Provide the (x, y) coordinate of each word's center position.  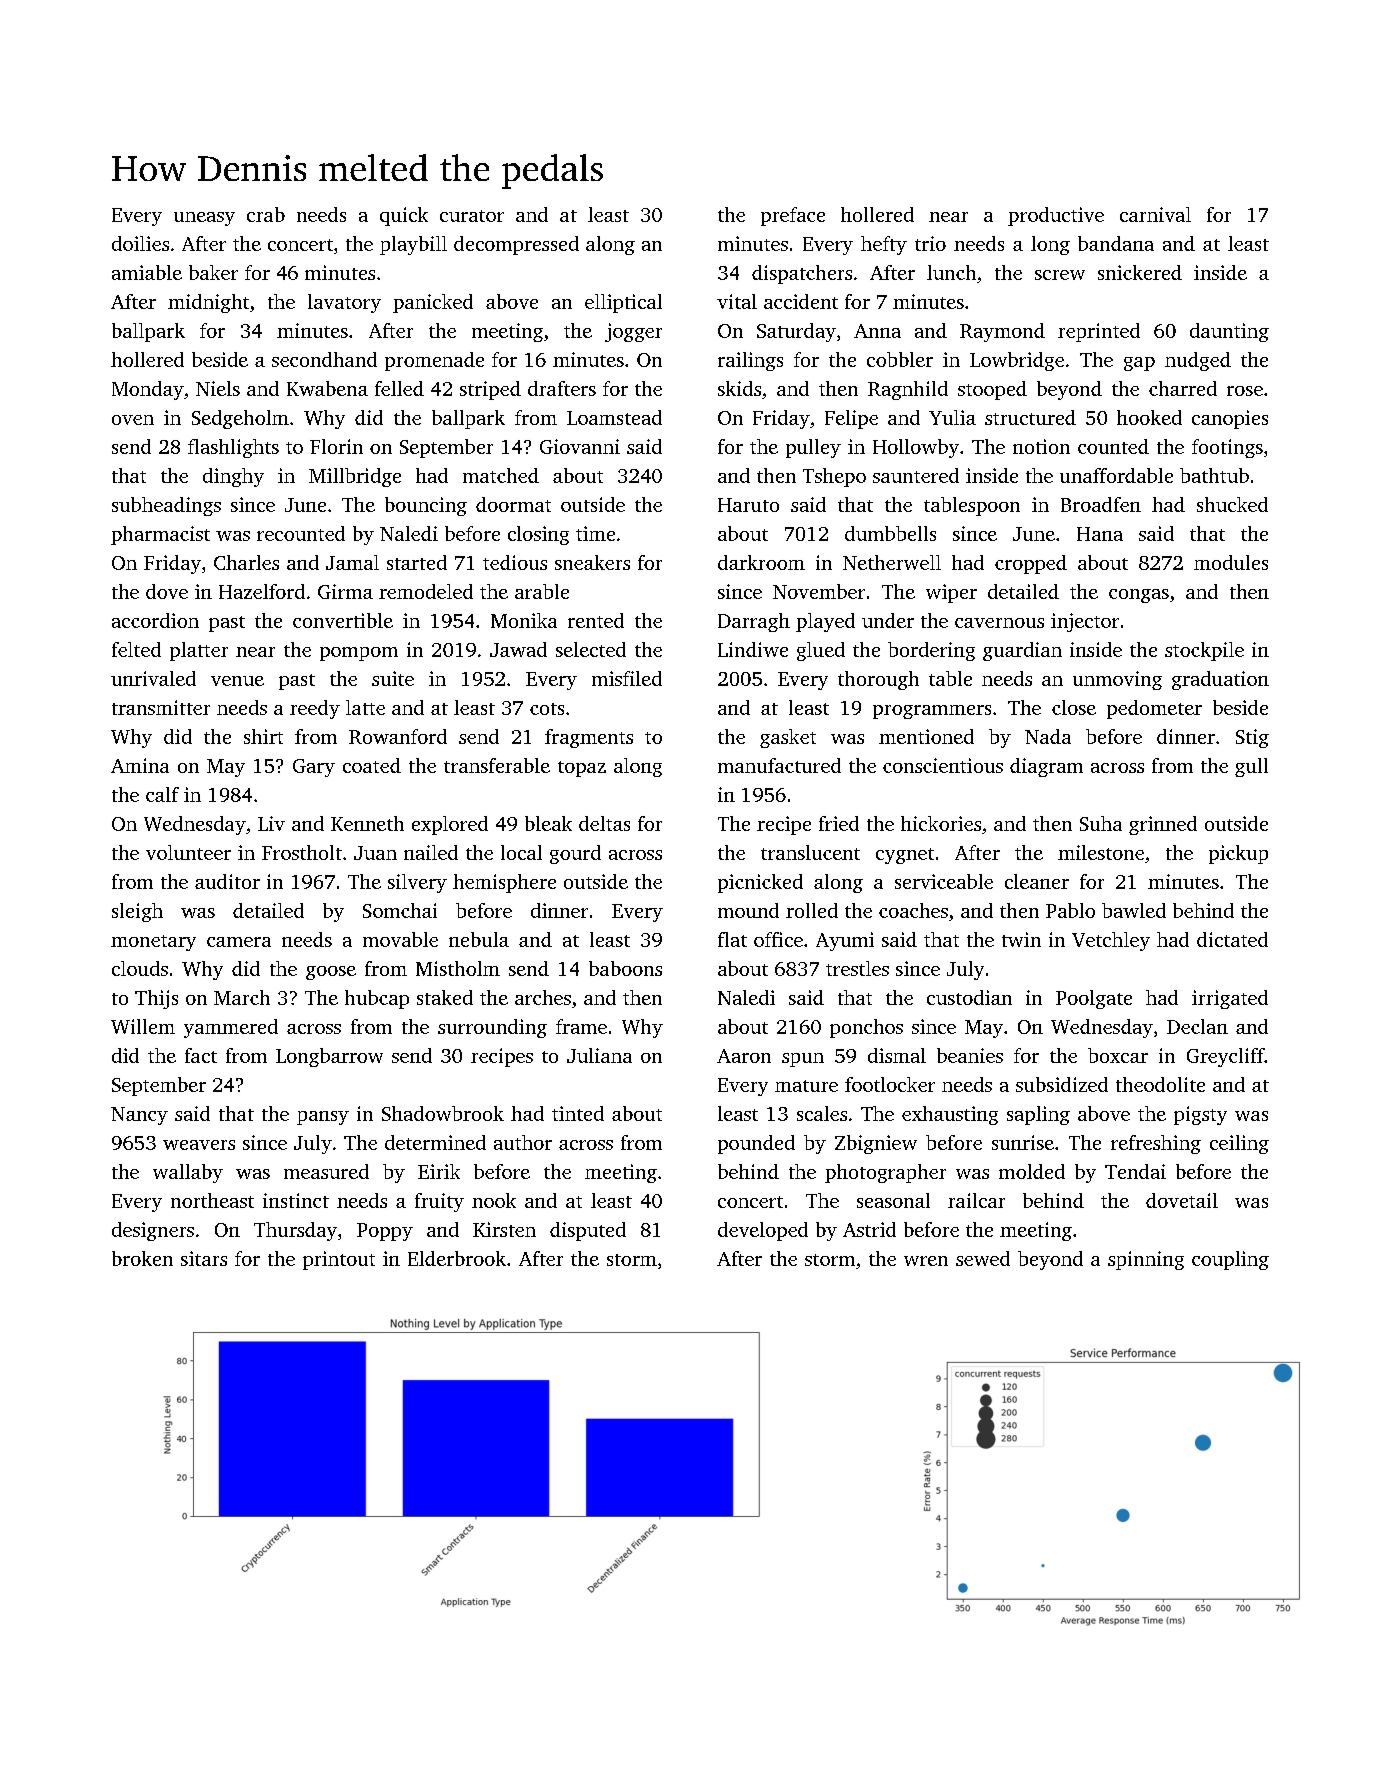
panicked (433, 303)
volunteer (188, 852)
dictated (1232, 939)
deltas (604, 823)
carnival (1155, 214)
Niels (218, 388)
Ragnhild (908, 390)
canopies (1230, 419)
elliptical (623, 303)
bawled (1134, 910)
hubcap (377, 999)
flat (732, 939)
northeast (212, 1200)
